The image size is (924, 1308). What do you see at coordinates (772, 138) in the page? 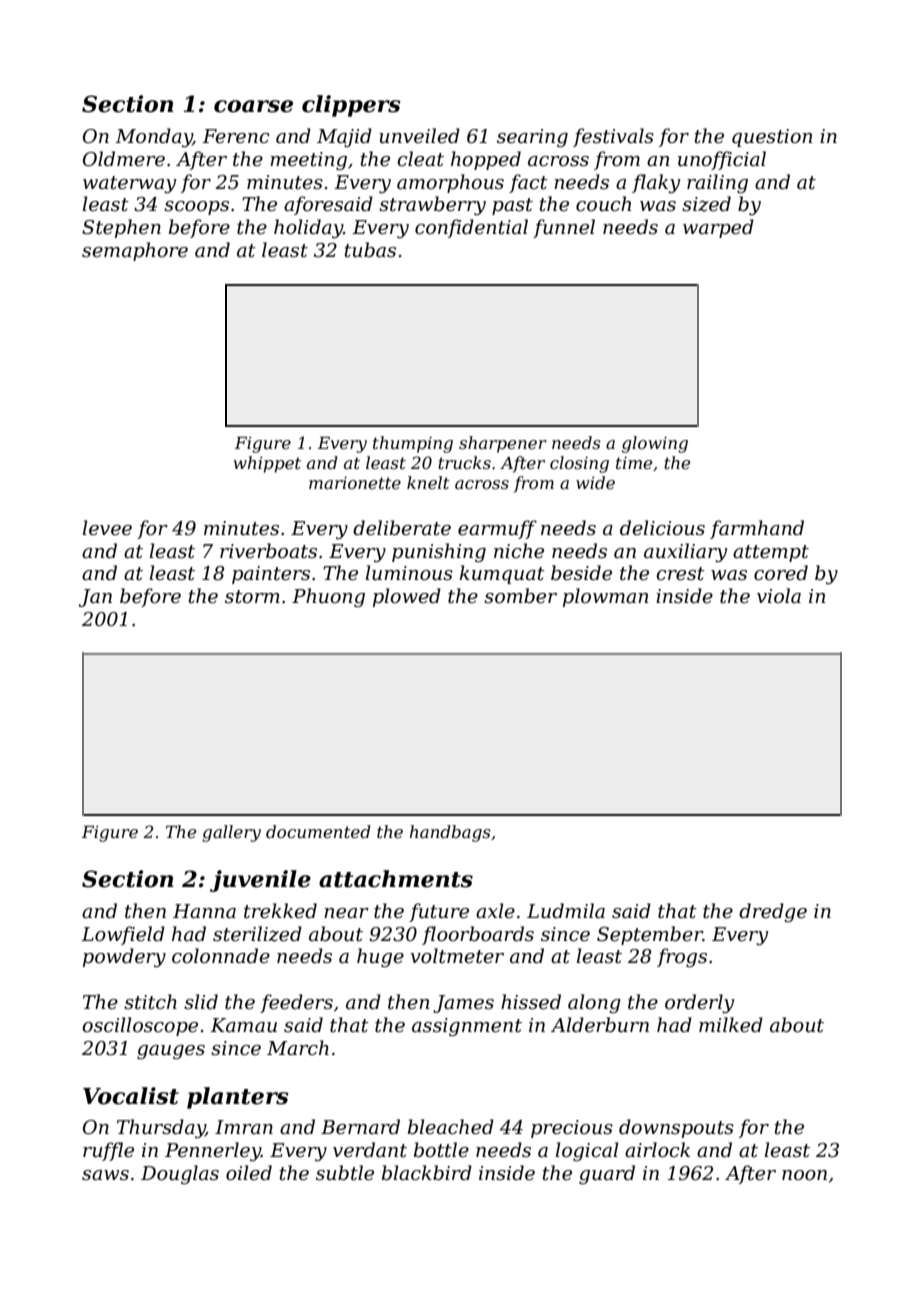
I see `question` at bounding box center [772, 138].
